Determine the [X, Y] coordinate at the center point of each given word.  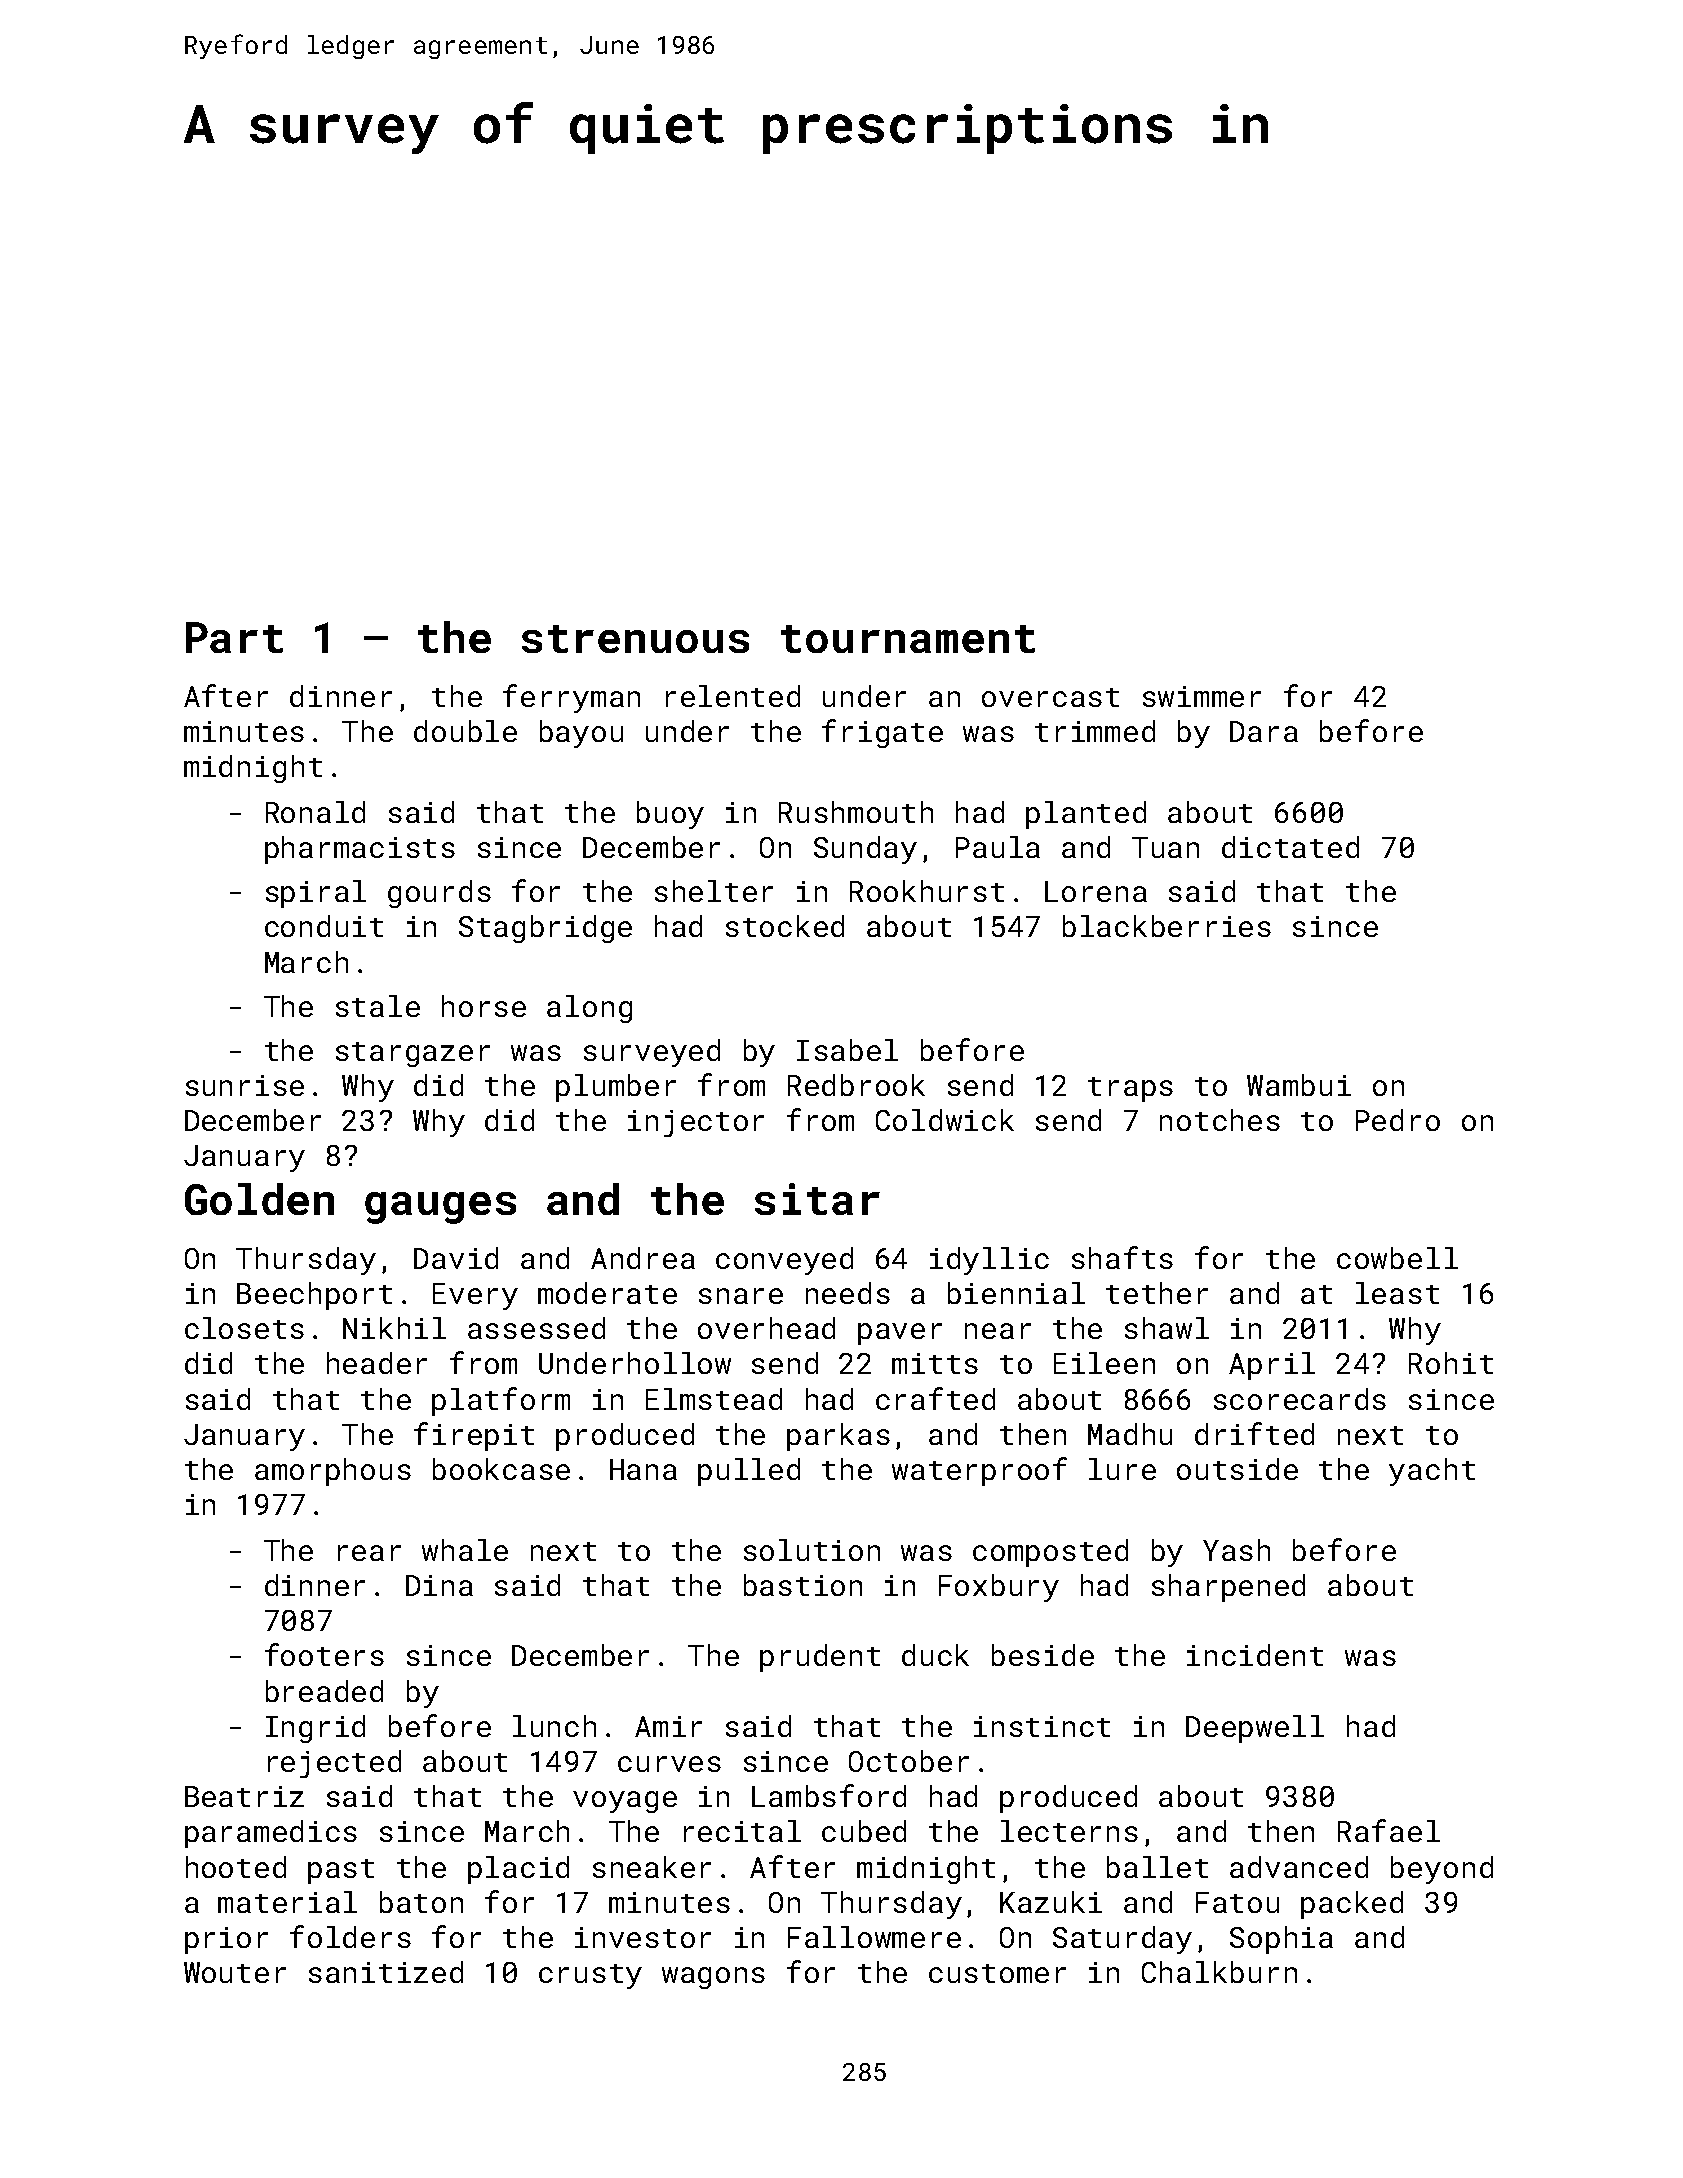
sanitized [386, 1972]
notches [1220, 1120]
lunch [554, 1726]
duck [935, 1655]
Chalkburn [1219, 1972]
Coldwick [945, 1120]
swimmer [1202, 696]
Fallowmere [874, 1937]
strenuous [635, 639]
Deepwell [1255, 1729]
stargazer [413, 1054]
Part [234, 637]
